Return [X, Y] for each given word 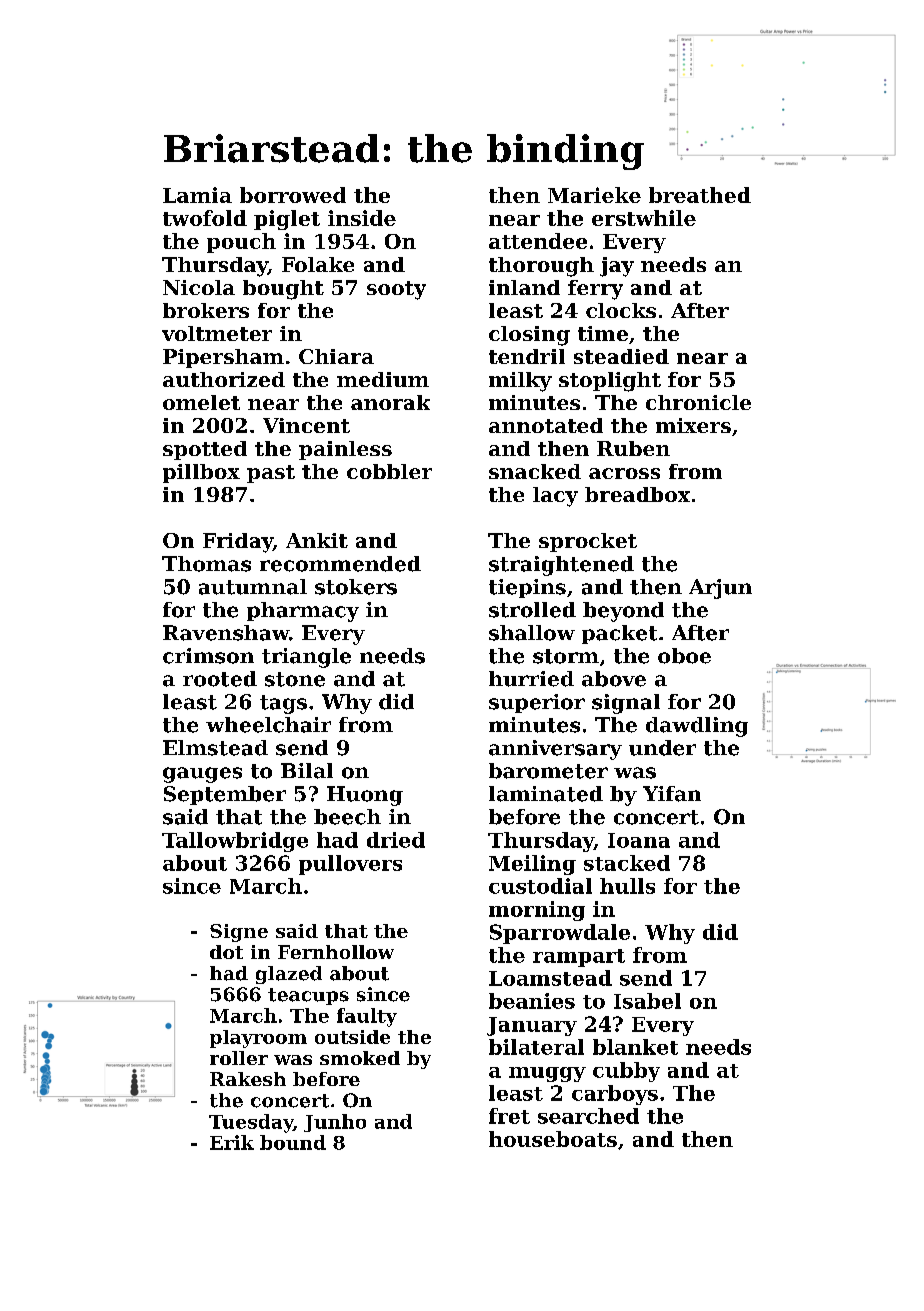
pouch [241, 243]
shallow [532, 633]
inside [362, 218]
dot [226, 952]
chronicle [698, 402]
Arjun [720, 589]
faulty [367, 1017]
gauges [202, 775]
